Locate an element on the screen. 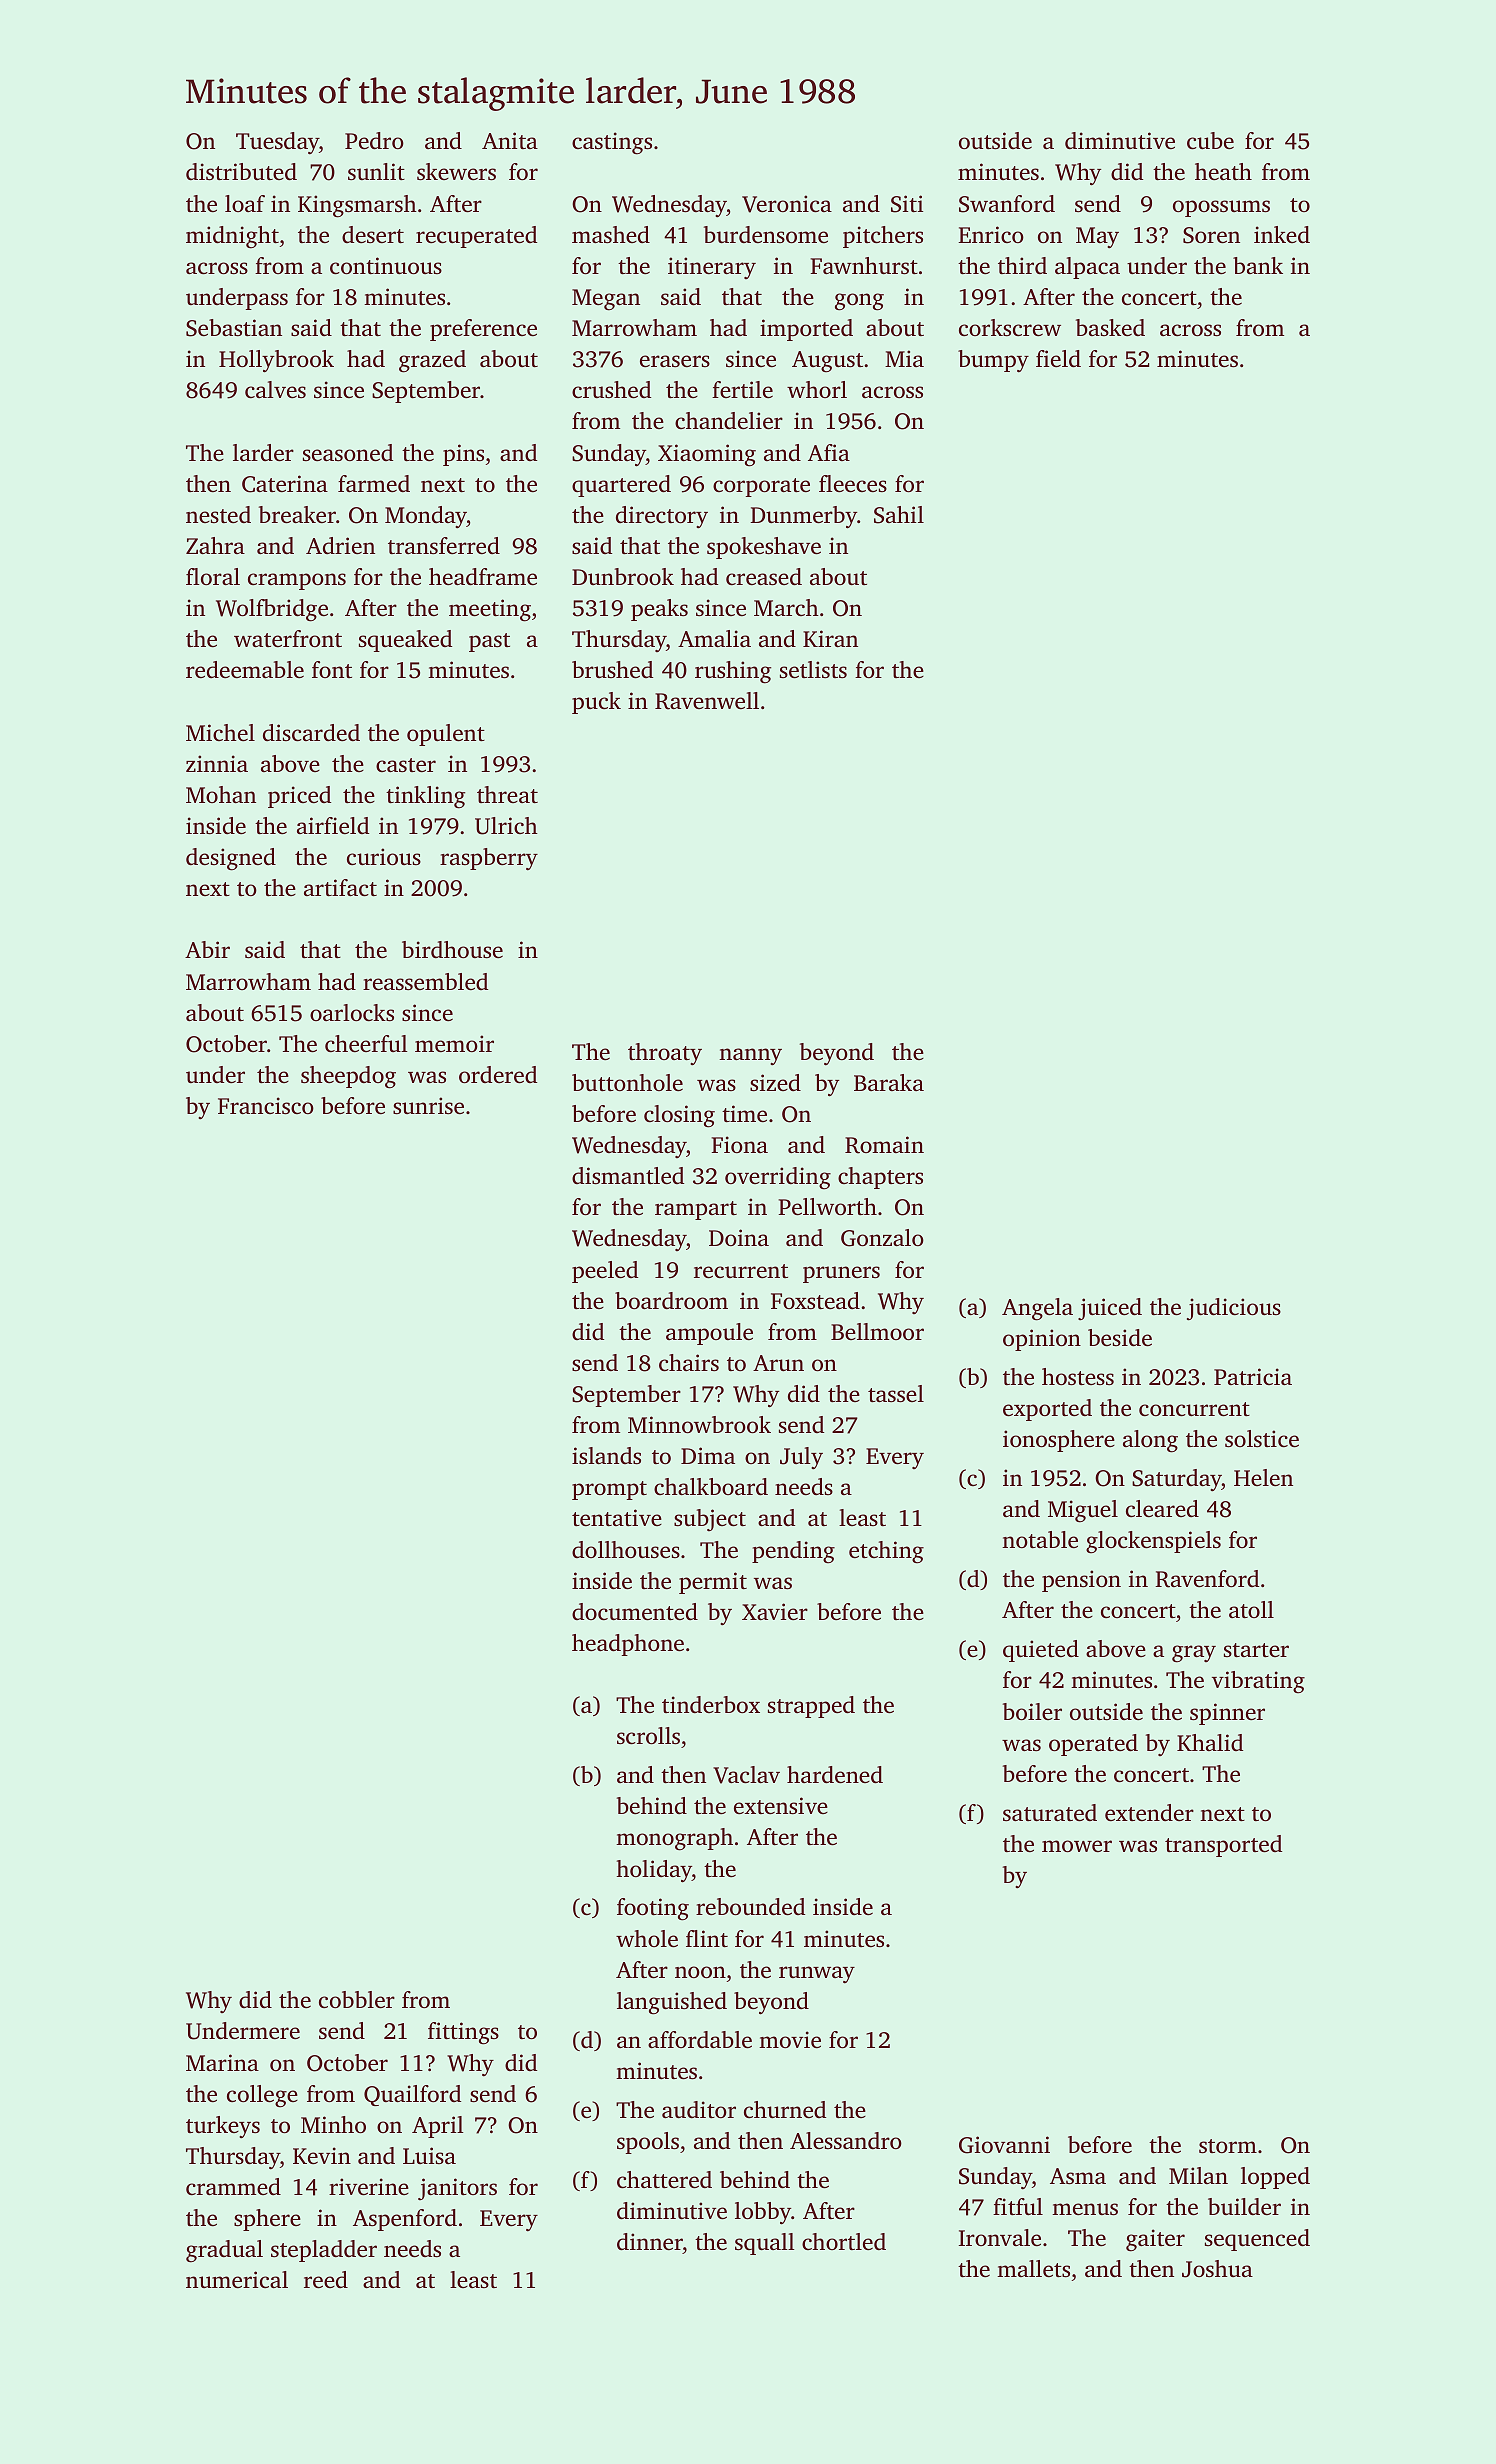  Veronica is located at coordinates (787, 204).
